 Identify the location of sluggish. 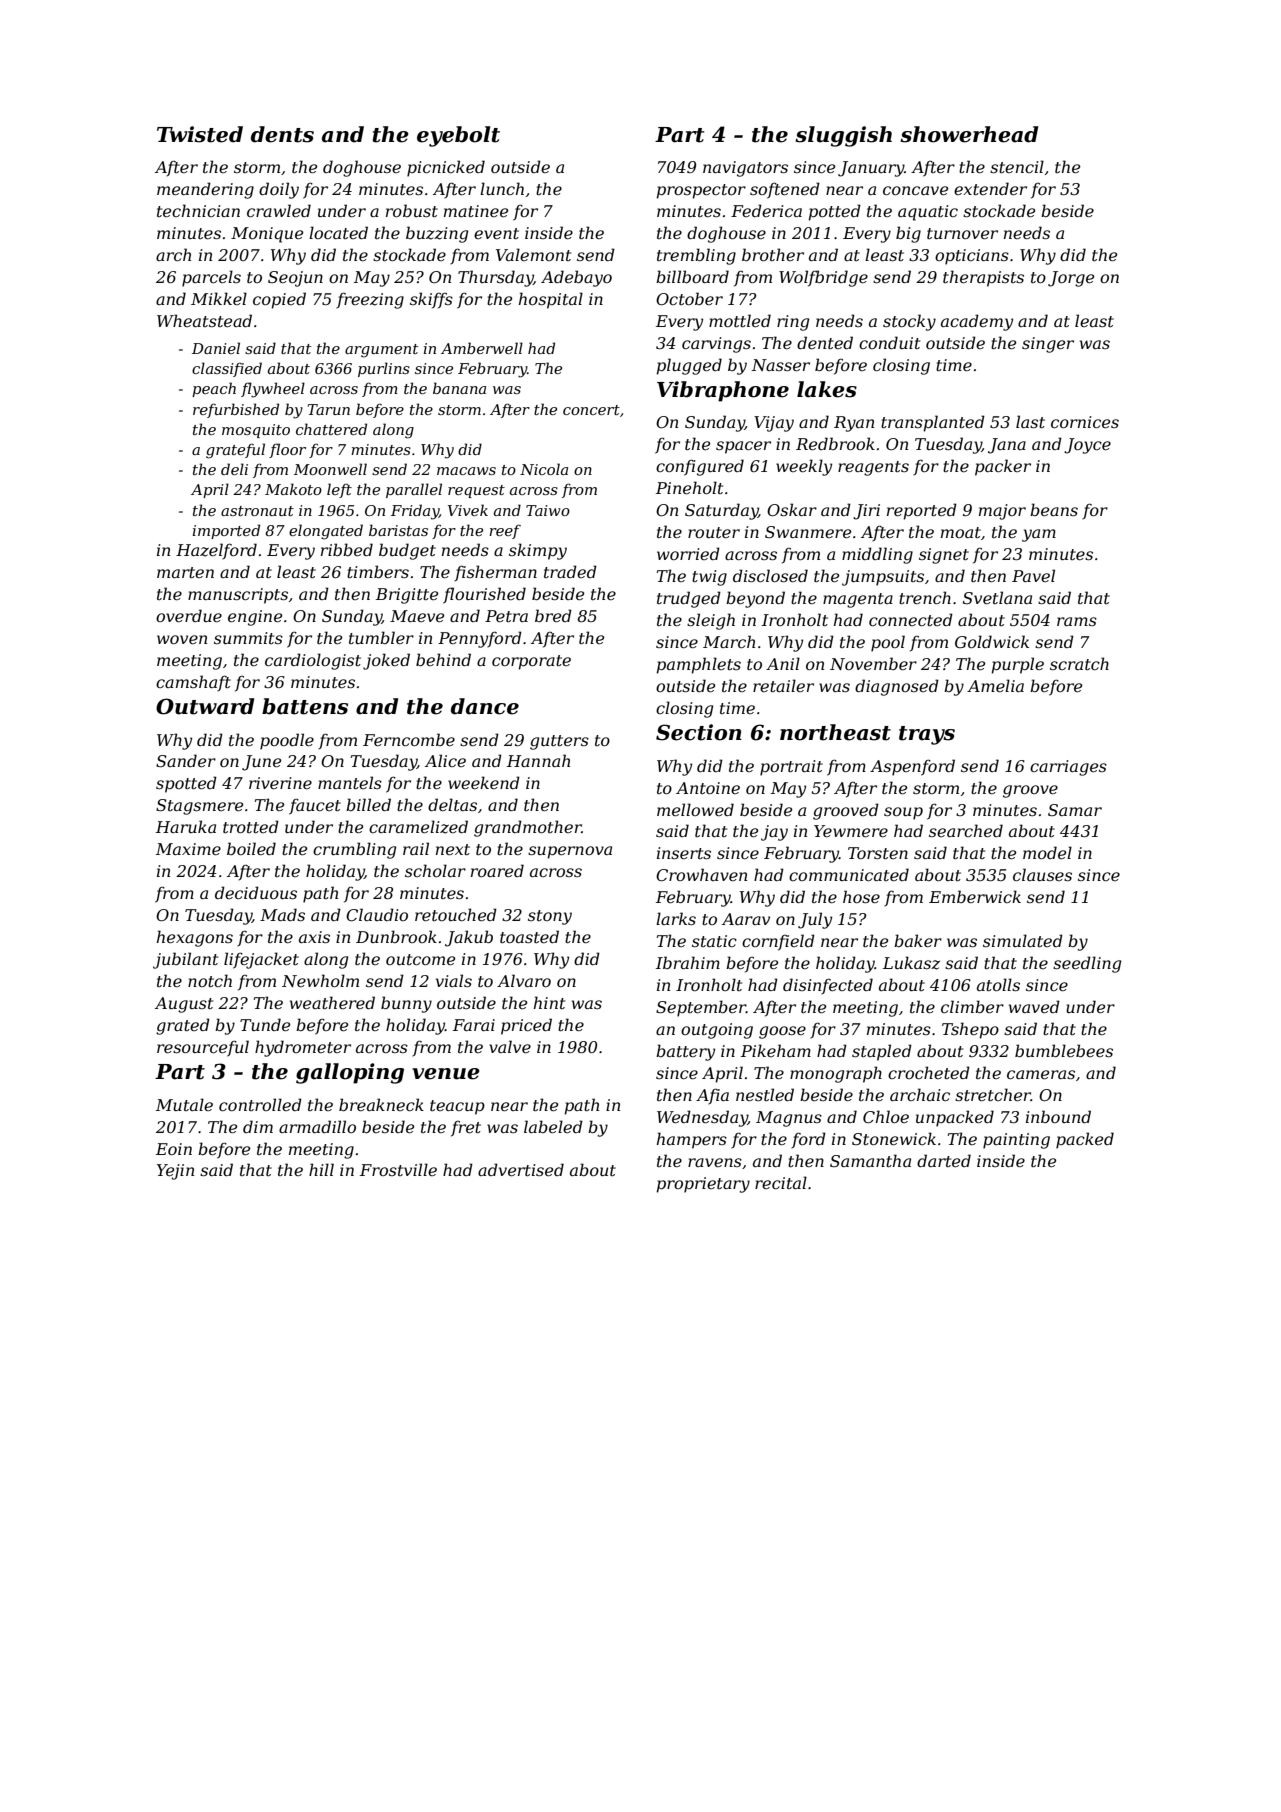
(843, 136).
